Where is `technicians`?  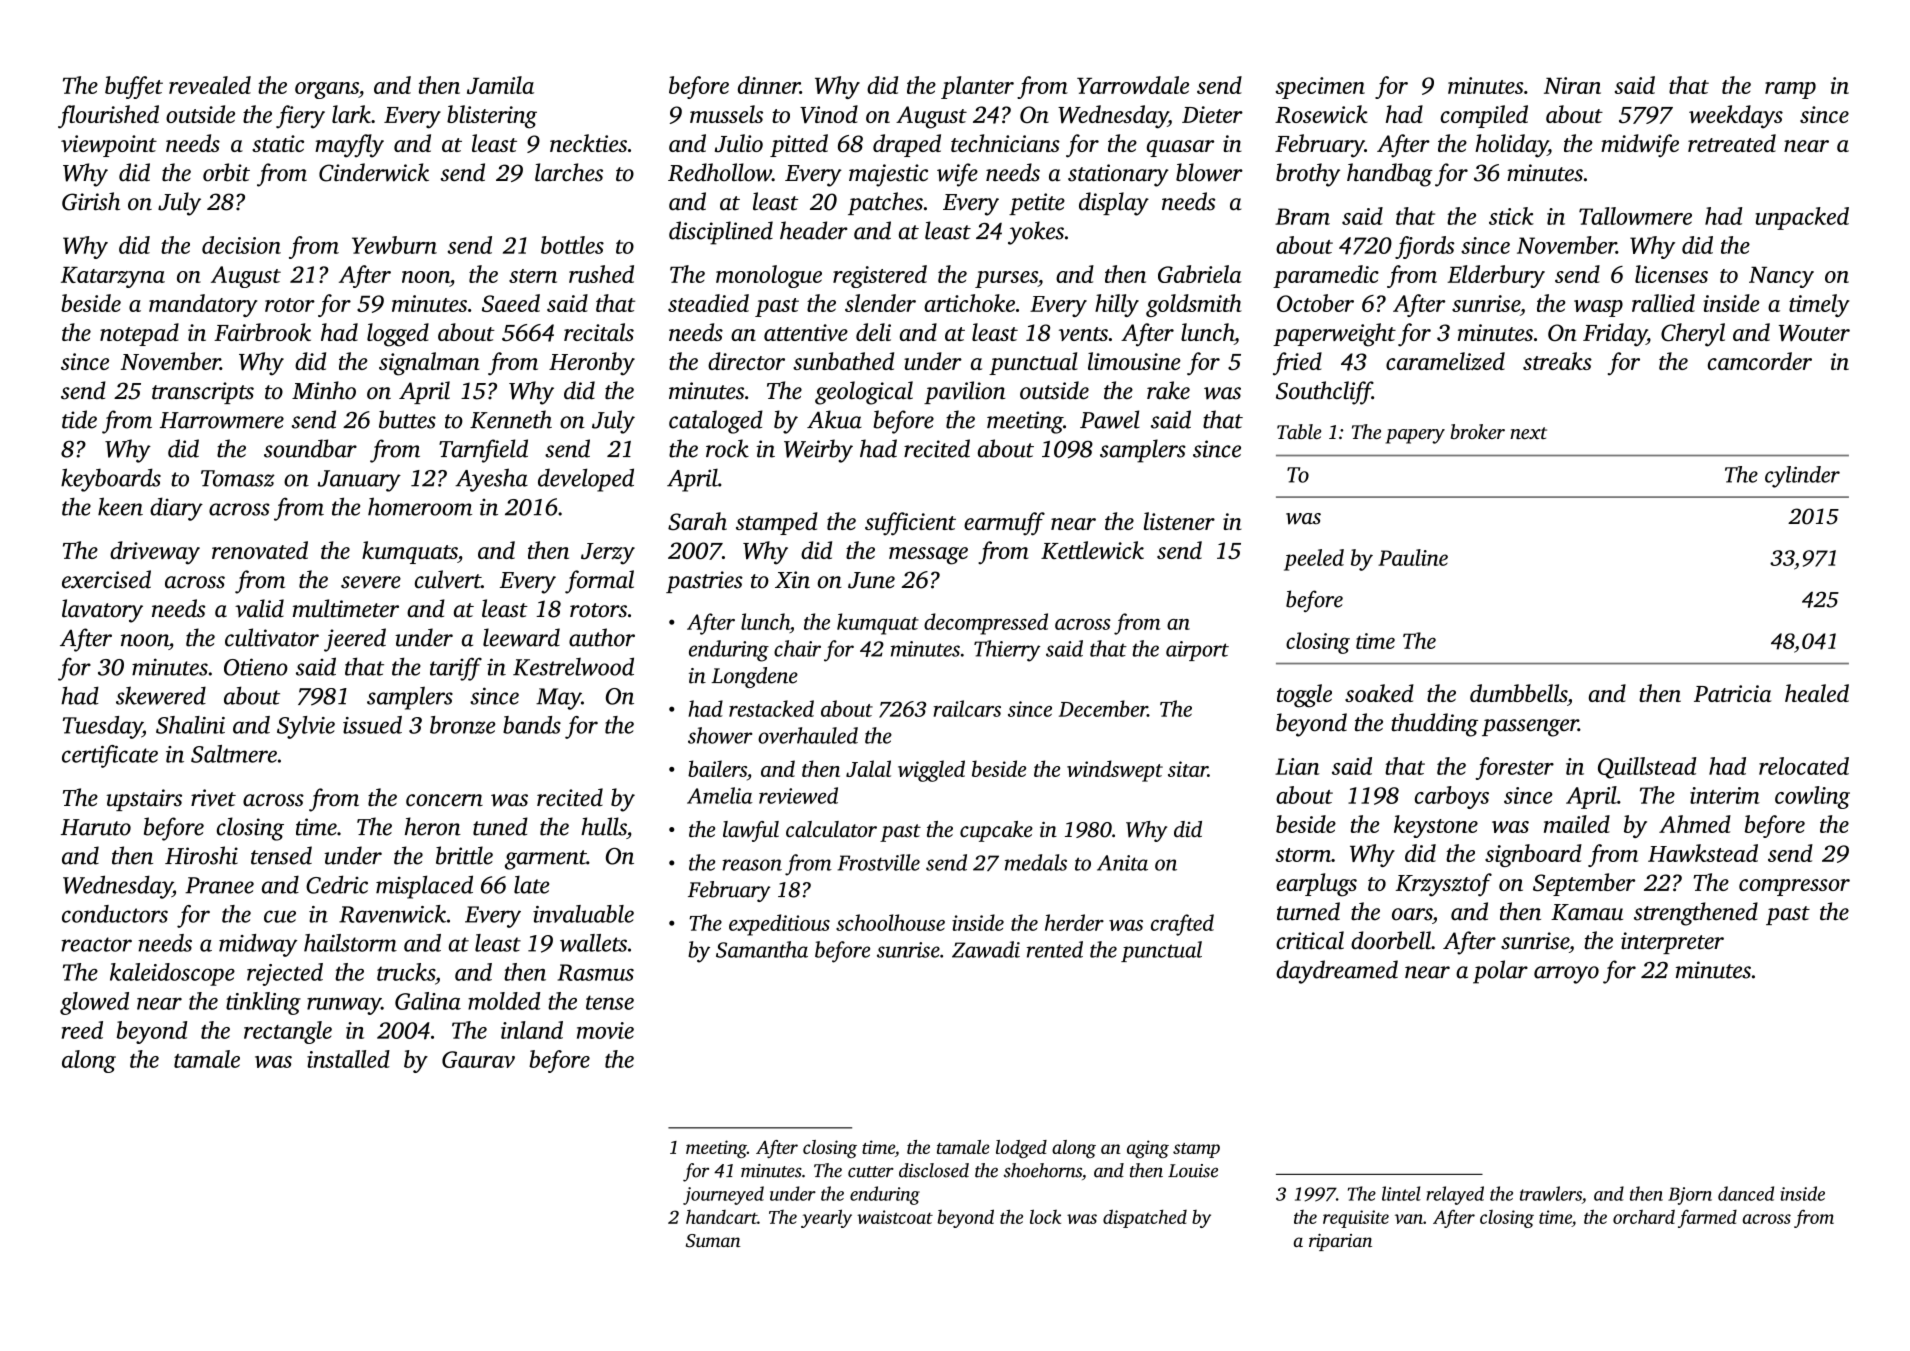
technicians is located at coordinates (1005, 143).
